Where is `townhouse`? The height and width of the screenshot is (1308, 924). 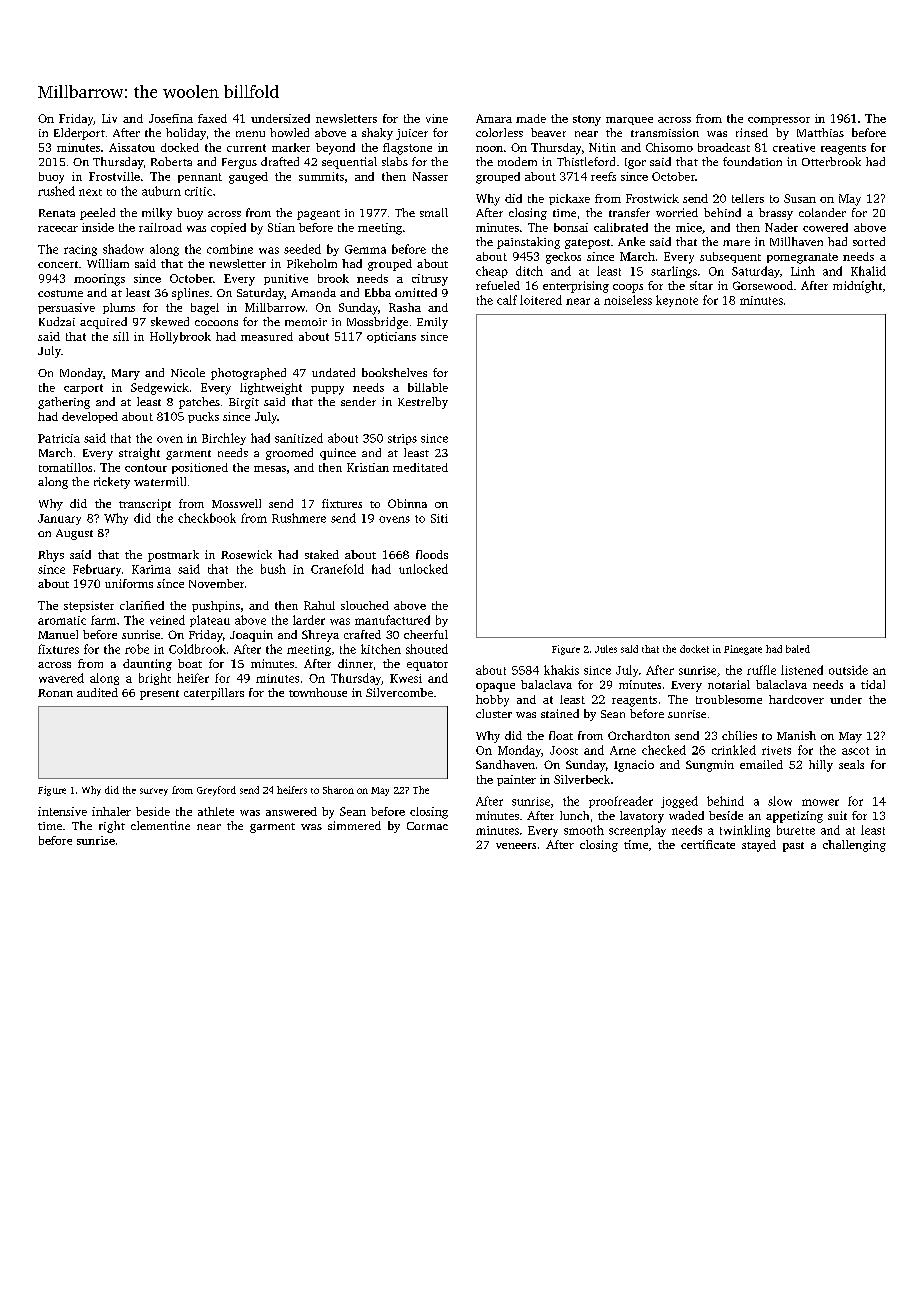
townhouse is located at coordinates (318, 692).
